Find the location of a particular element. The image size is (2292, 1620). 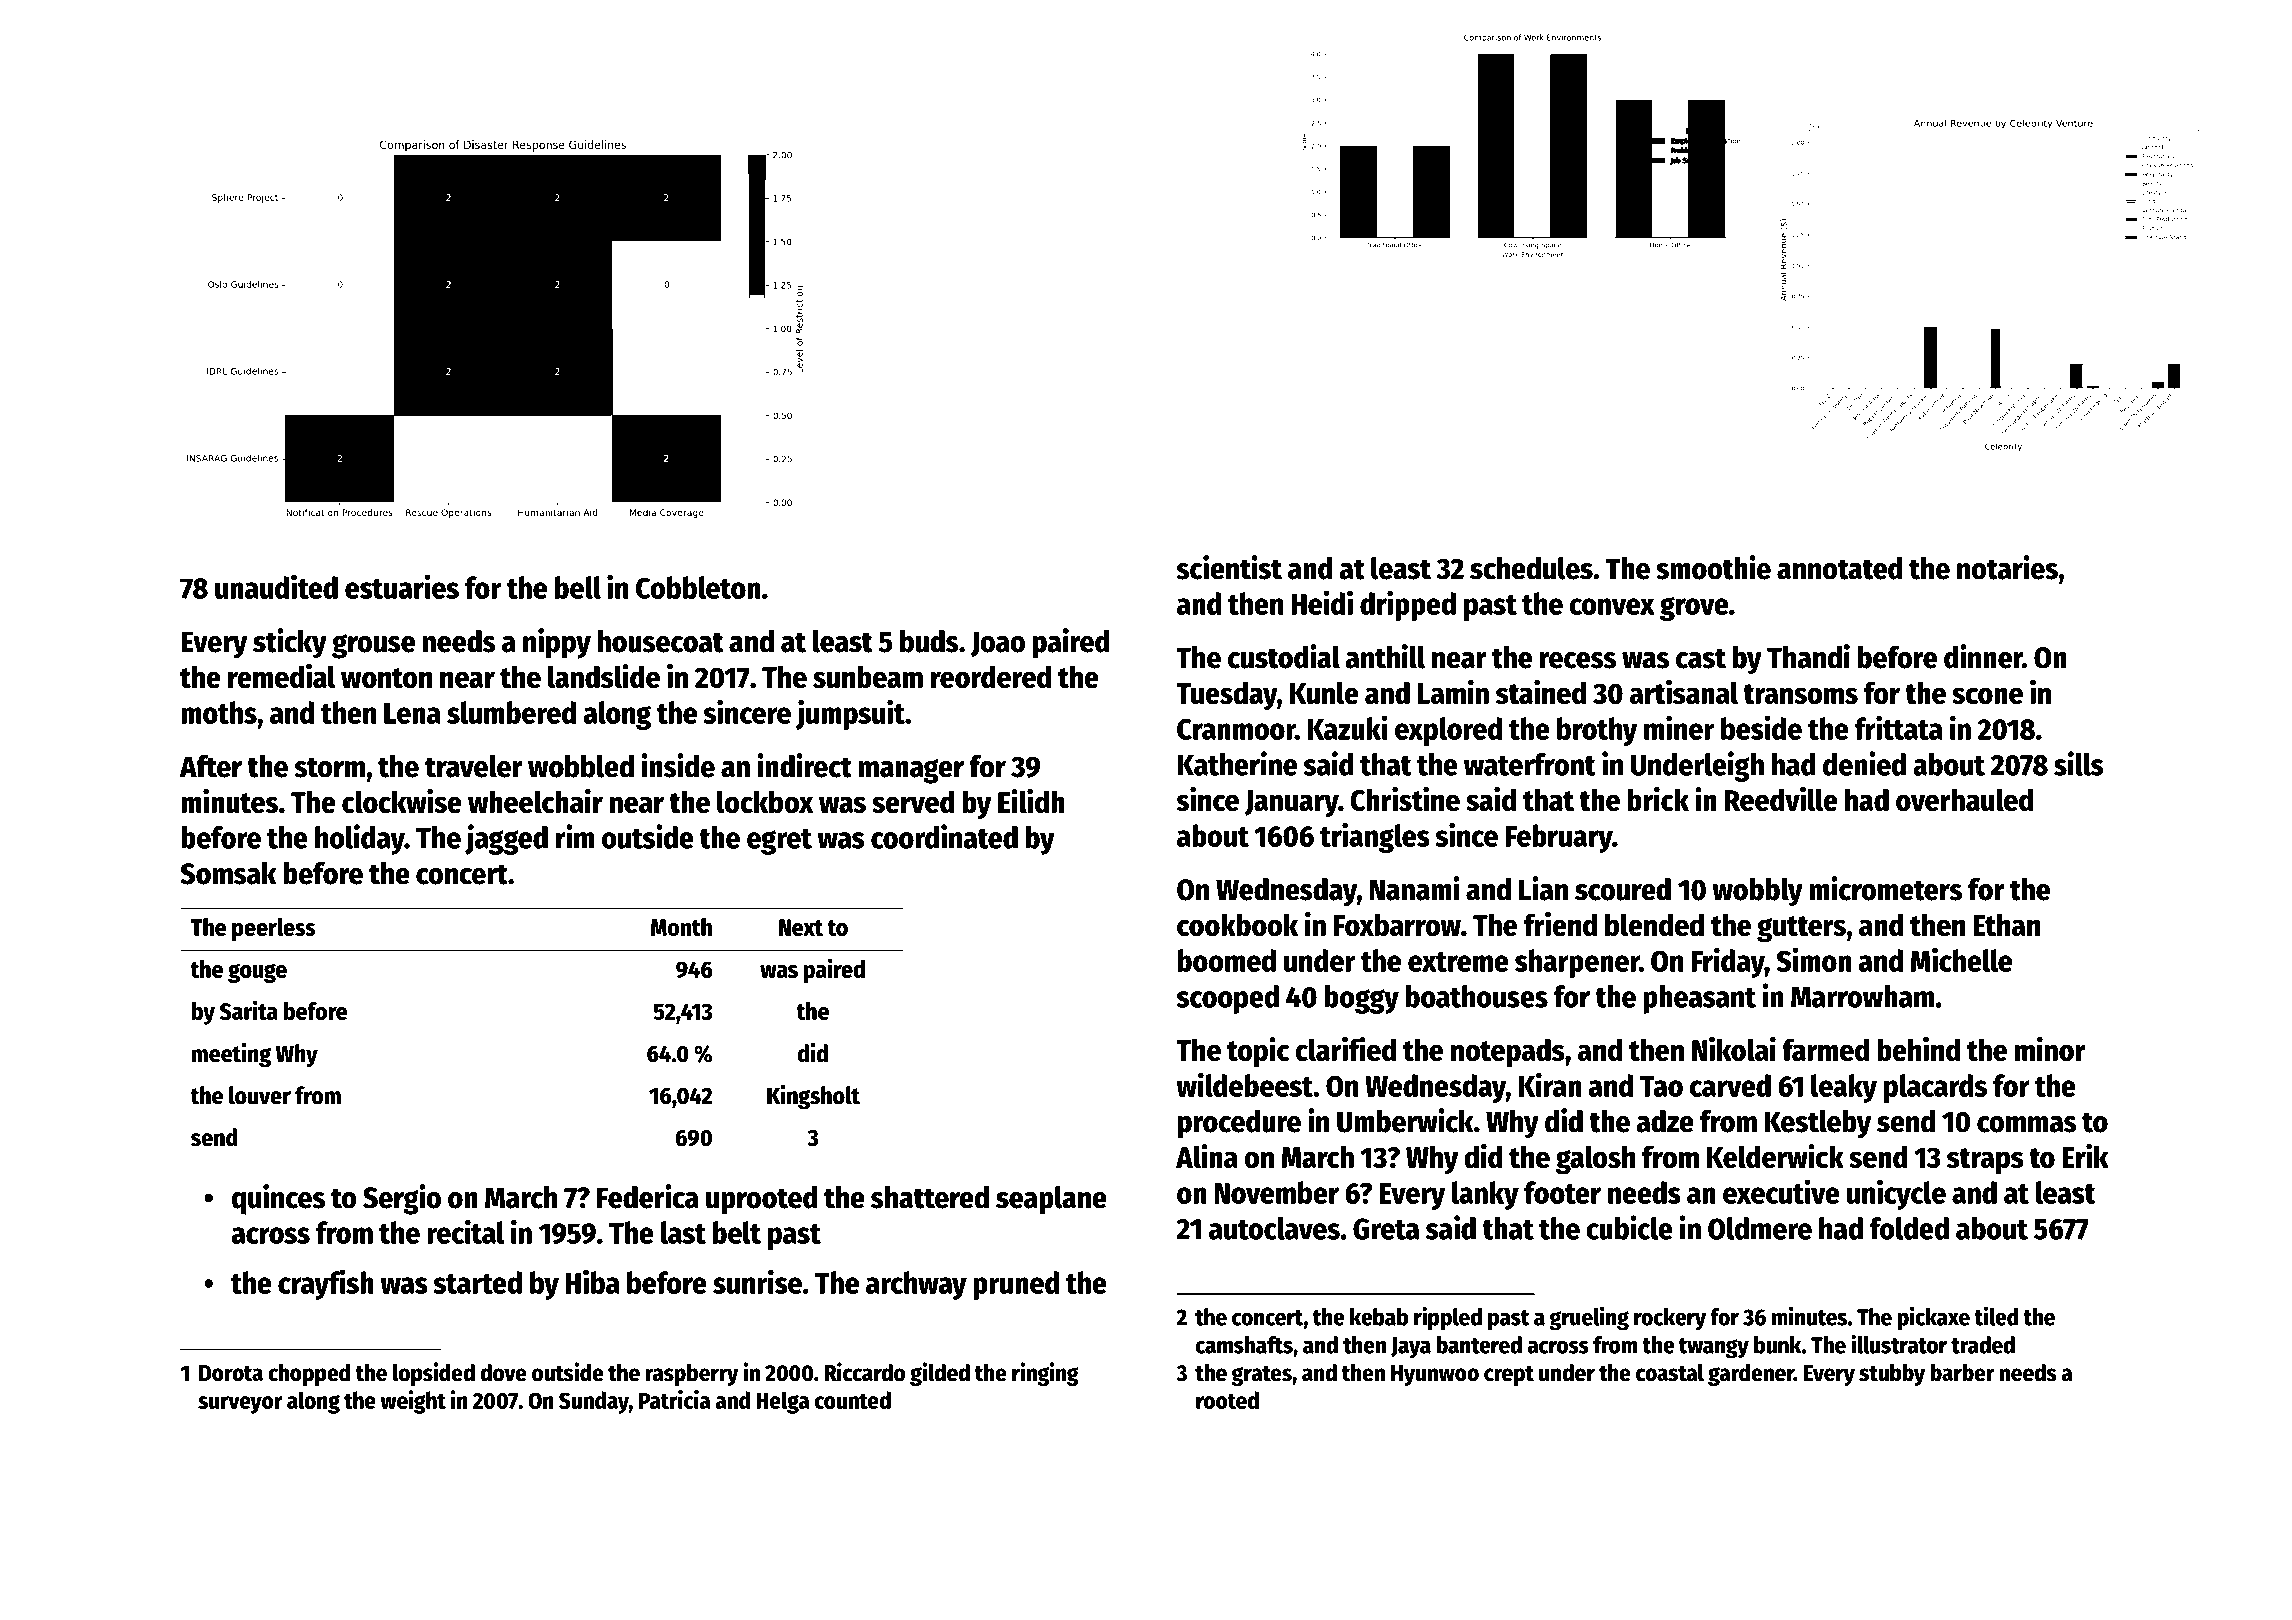

brick is located at coordinates (1658, 799).
